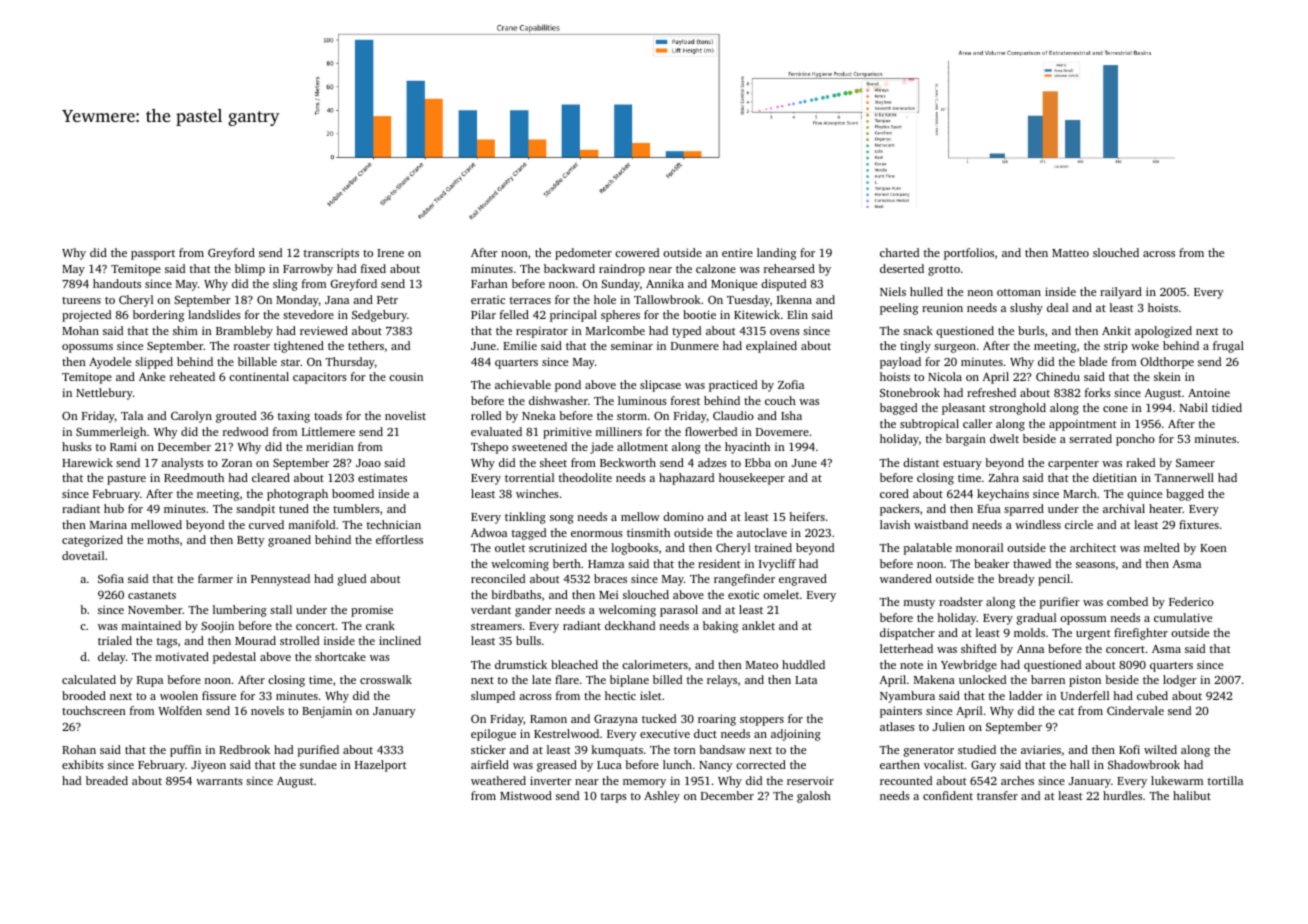  What do you see at coordinates (327, 712) in the screenshot?
I see `Benjamin` at bounding box center [327, 712].
